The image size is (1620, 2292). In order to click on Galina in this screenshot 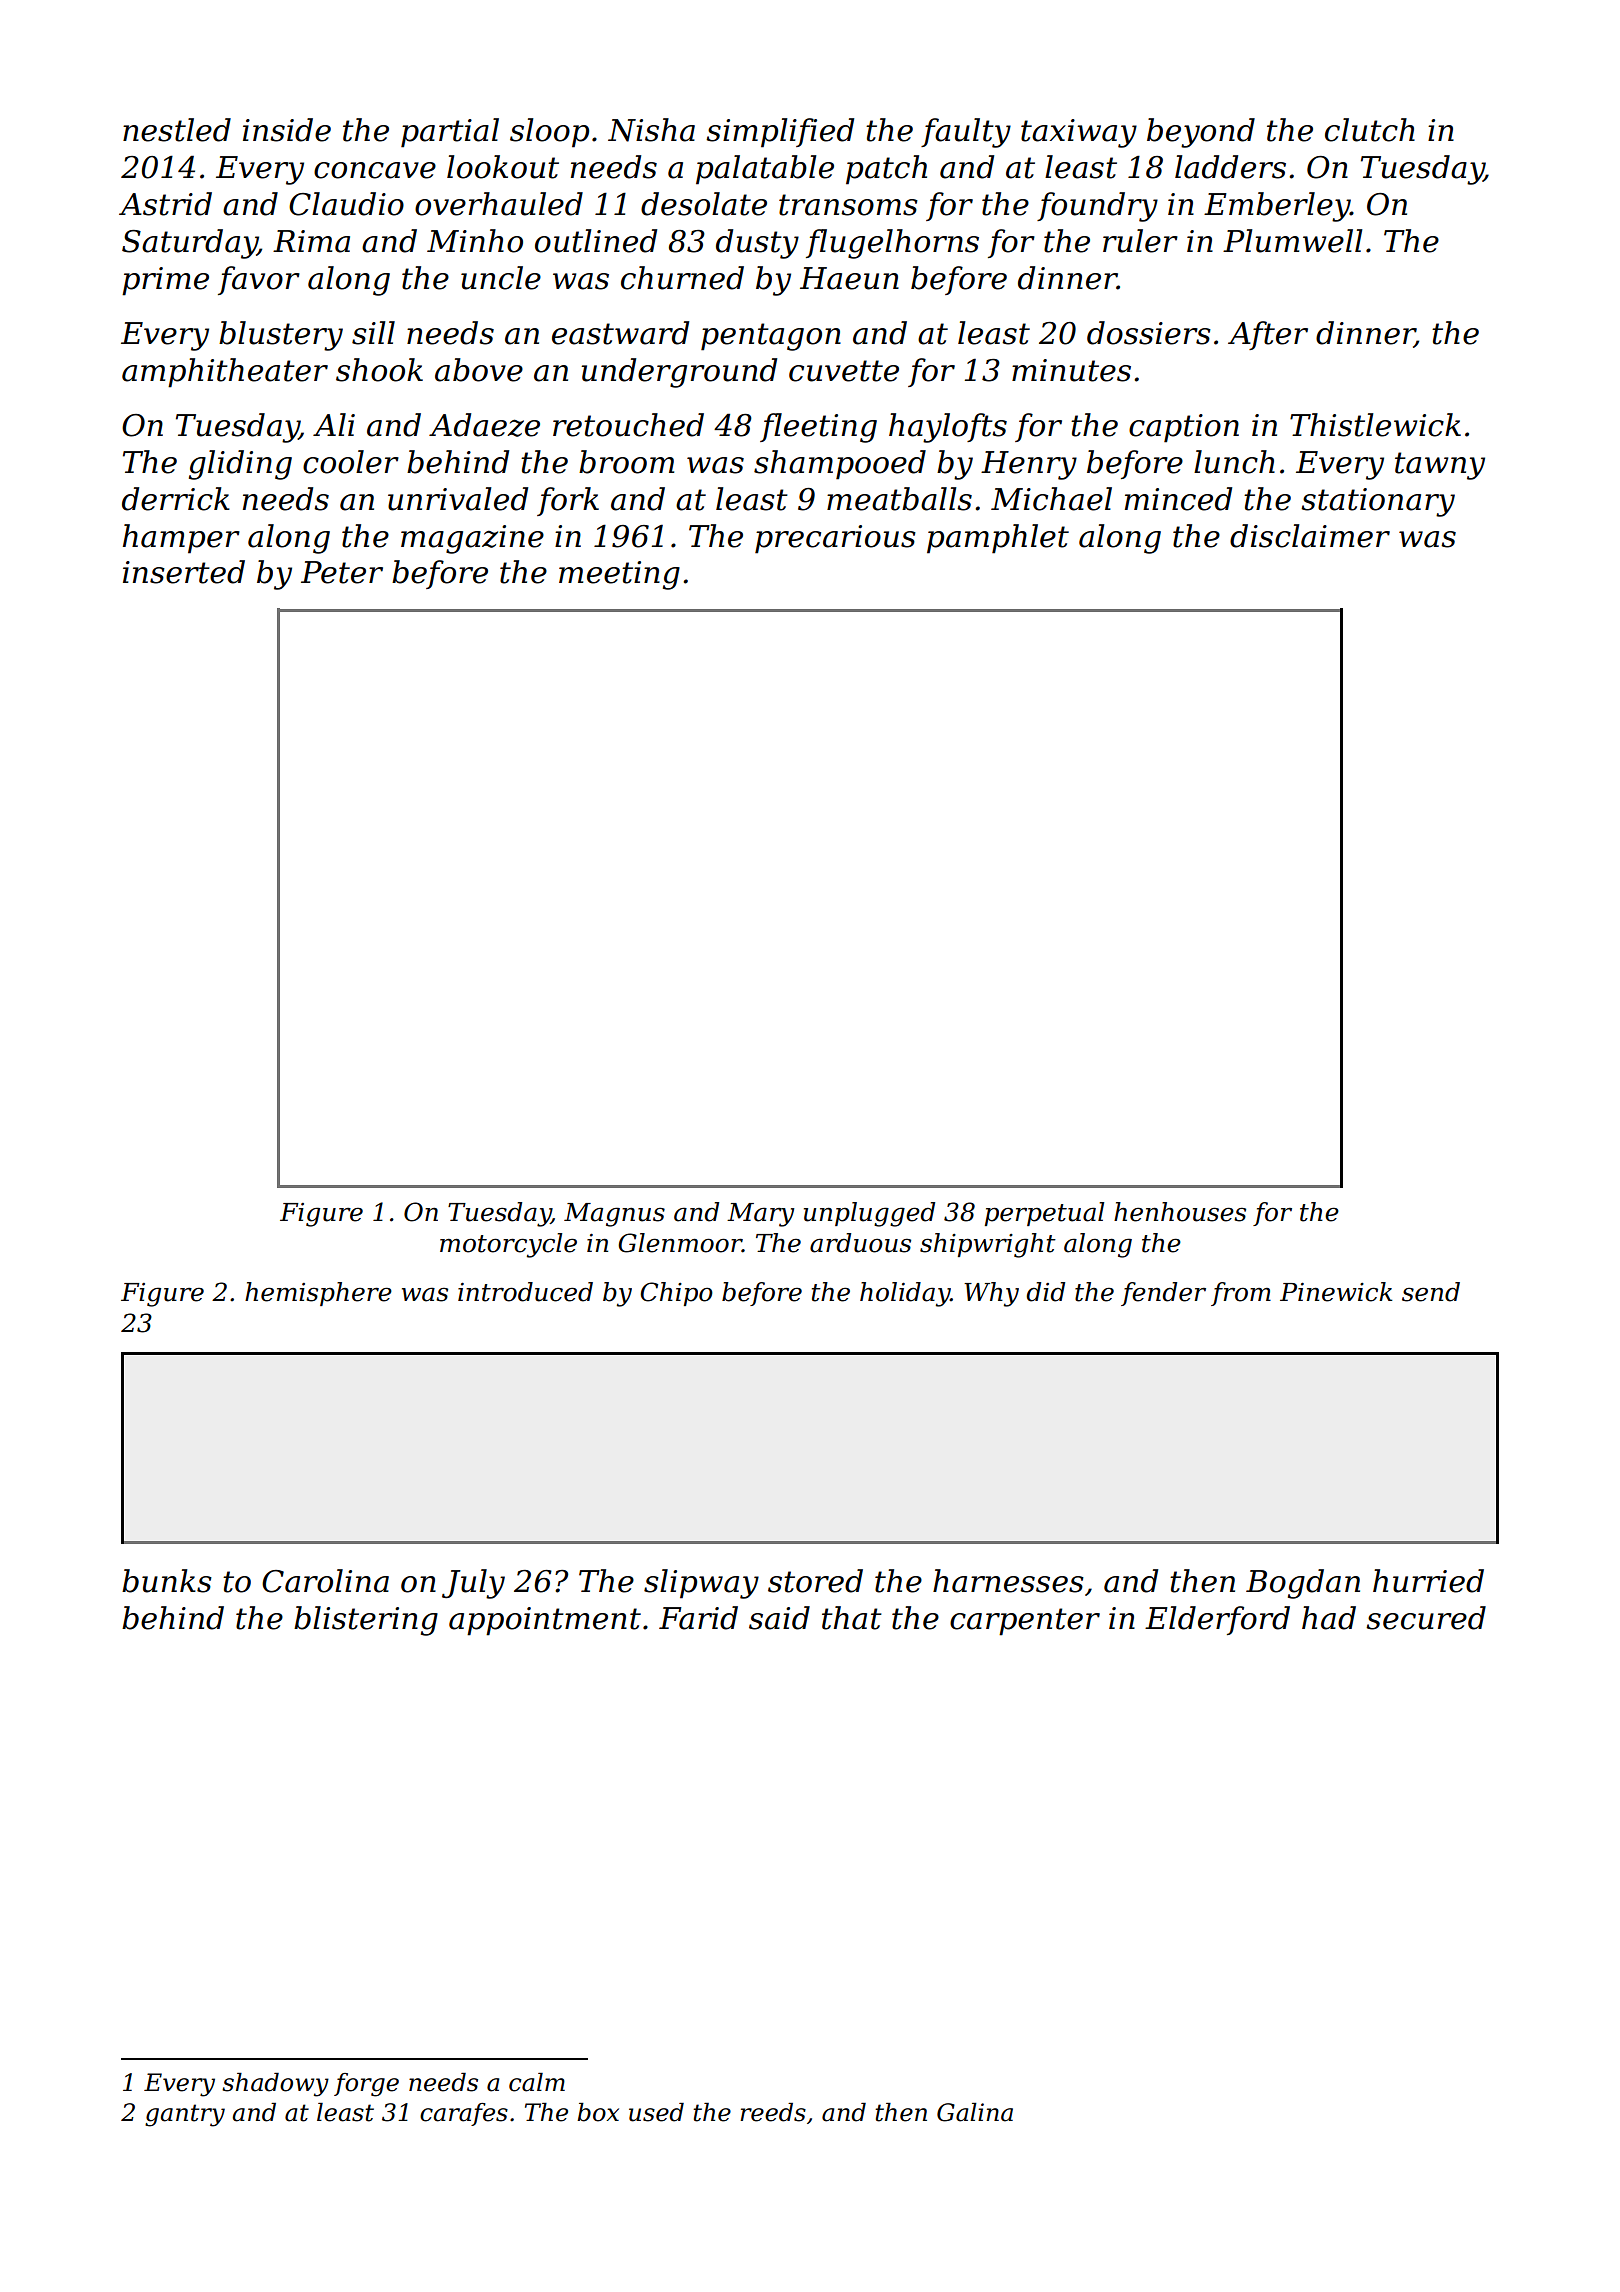, I will do `click(975, 2112)`.
